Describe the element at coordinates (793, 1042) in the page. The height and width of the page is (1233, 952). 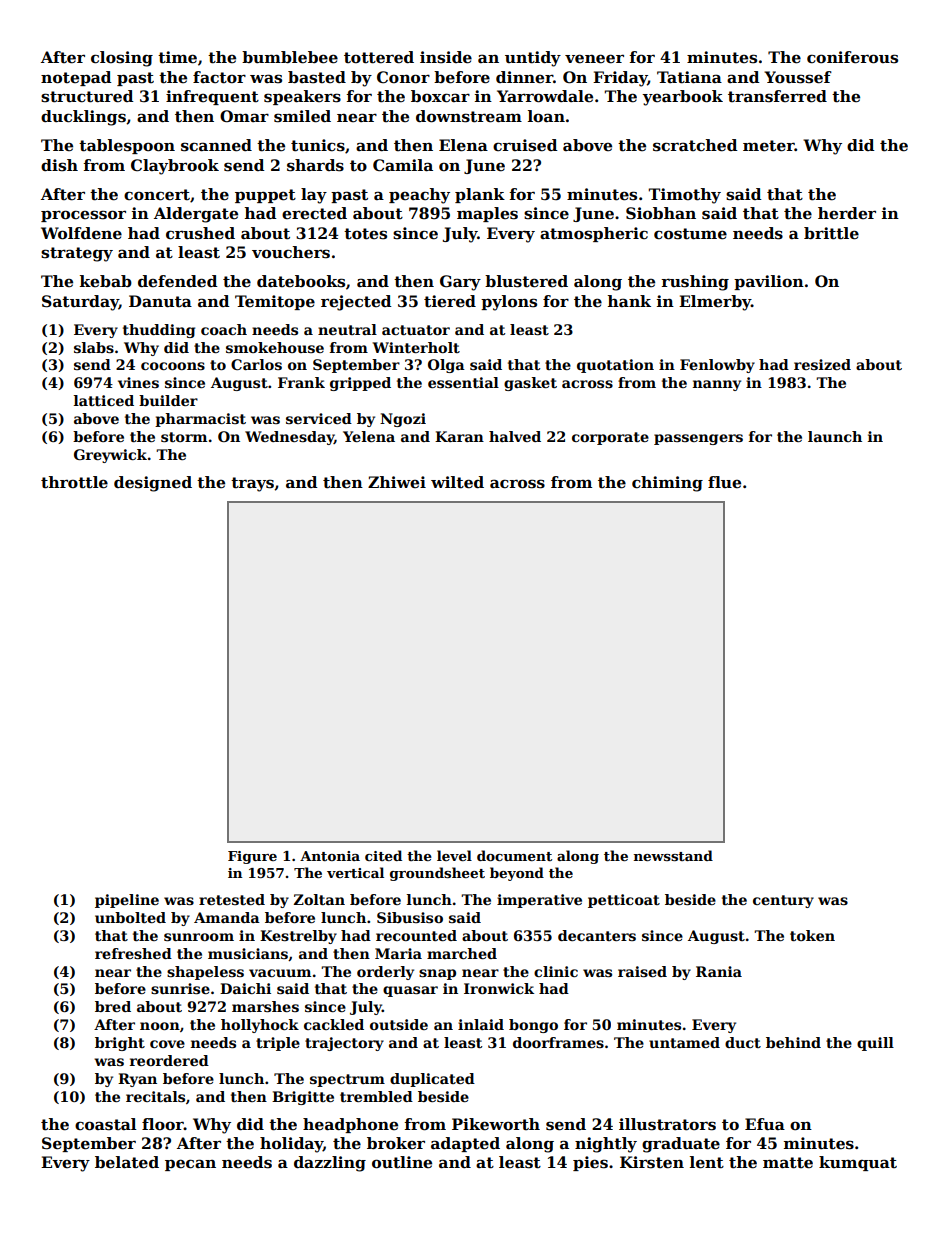
I see `behind` at that location.
